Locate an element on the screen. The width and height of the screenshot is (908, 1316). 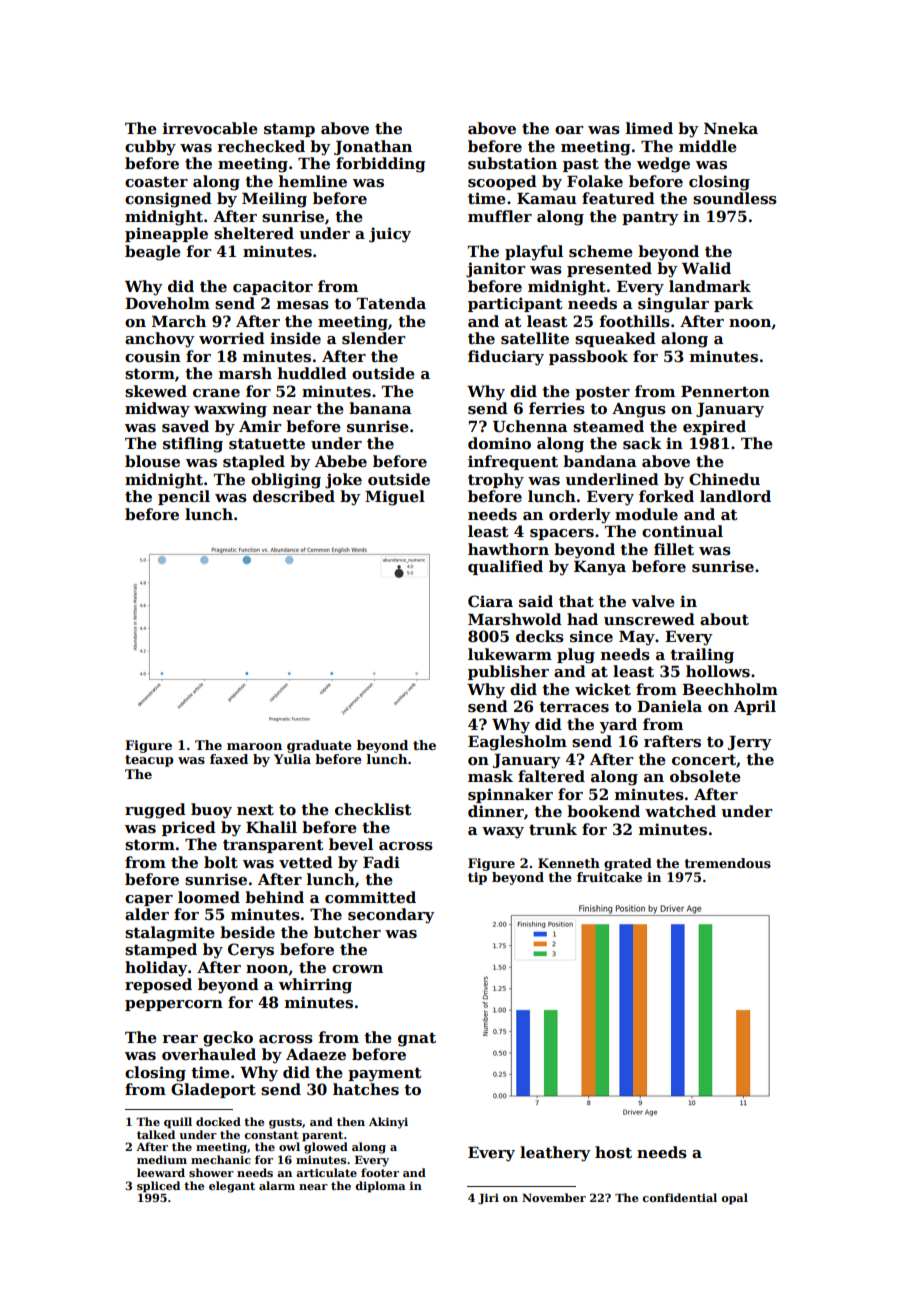
behind is located at coordinates (274, 897).
